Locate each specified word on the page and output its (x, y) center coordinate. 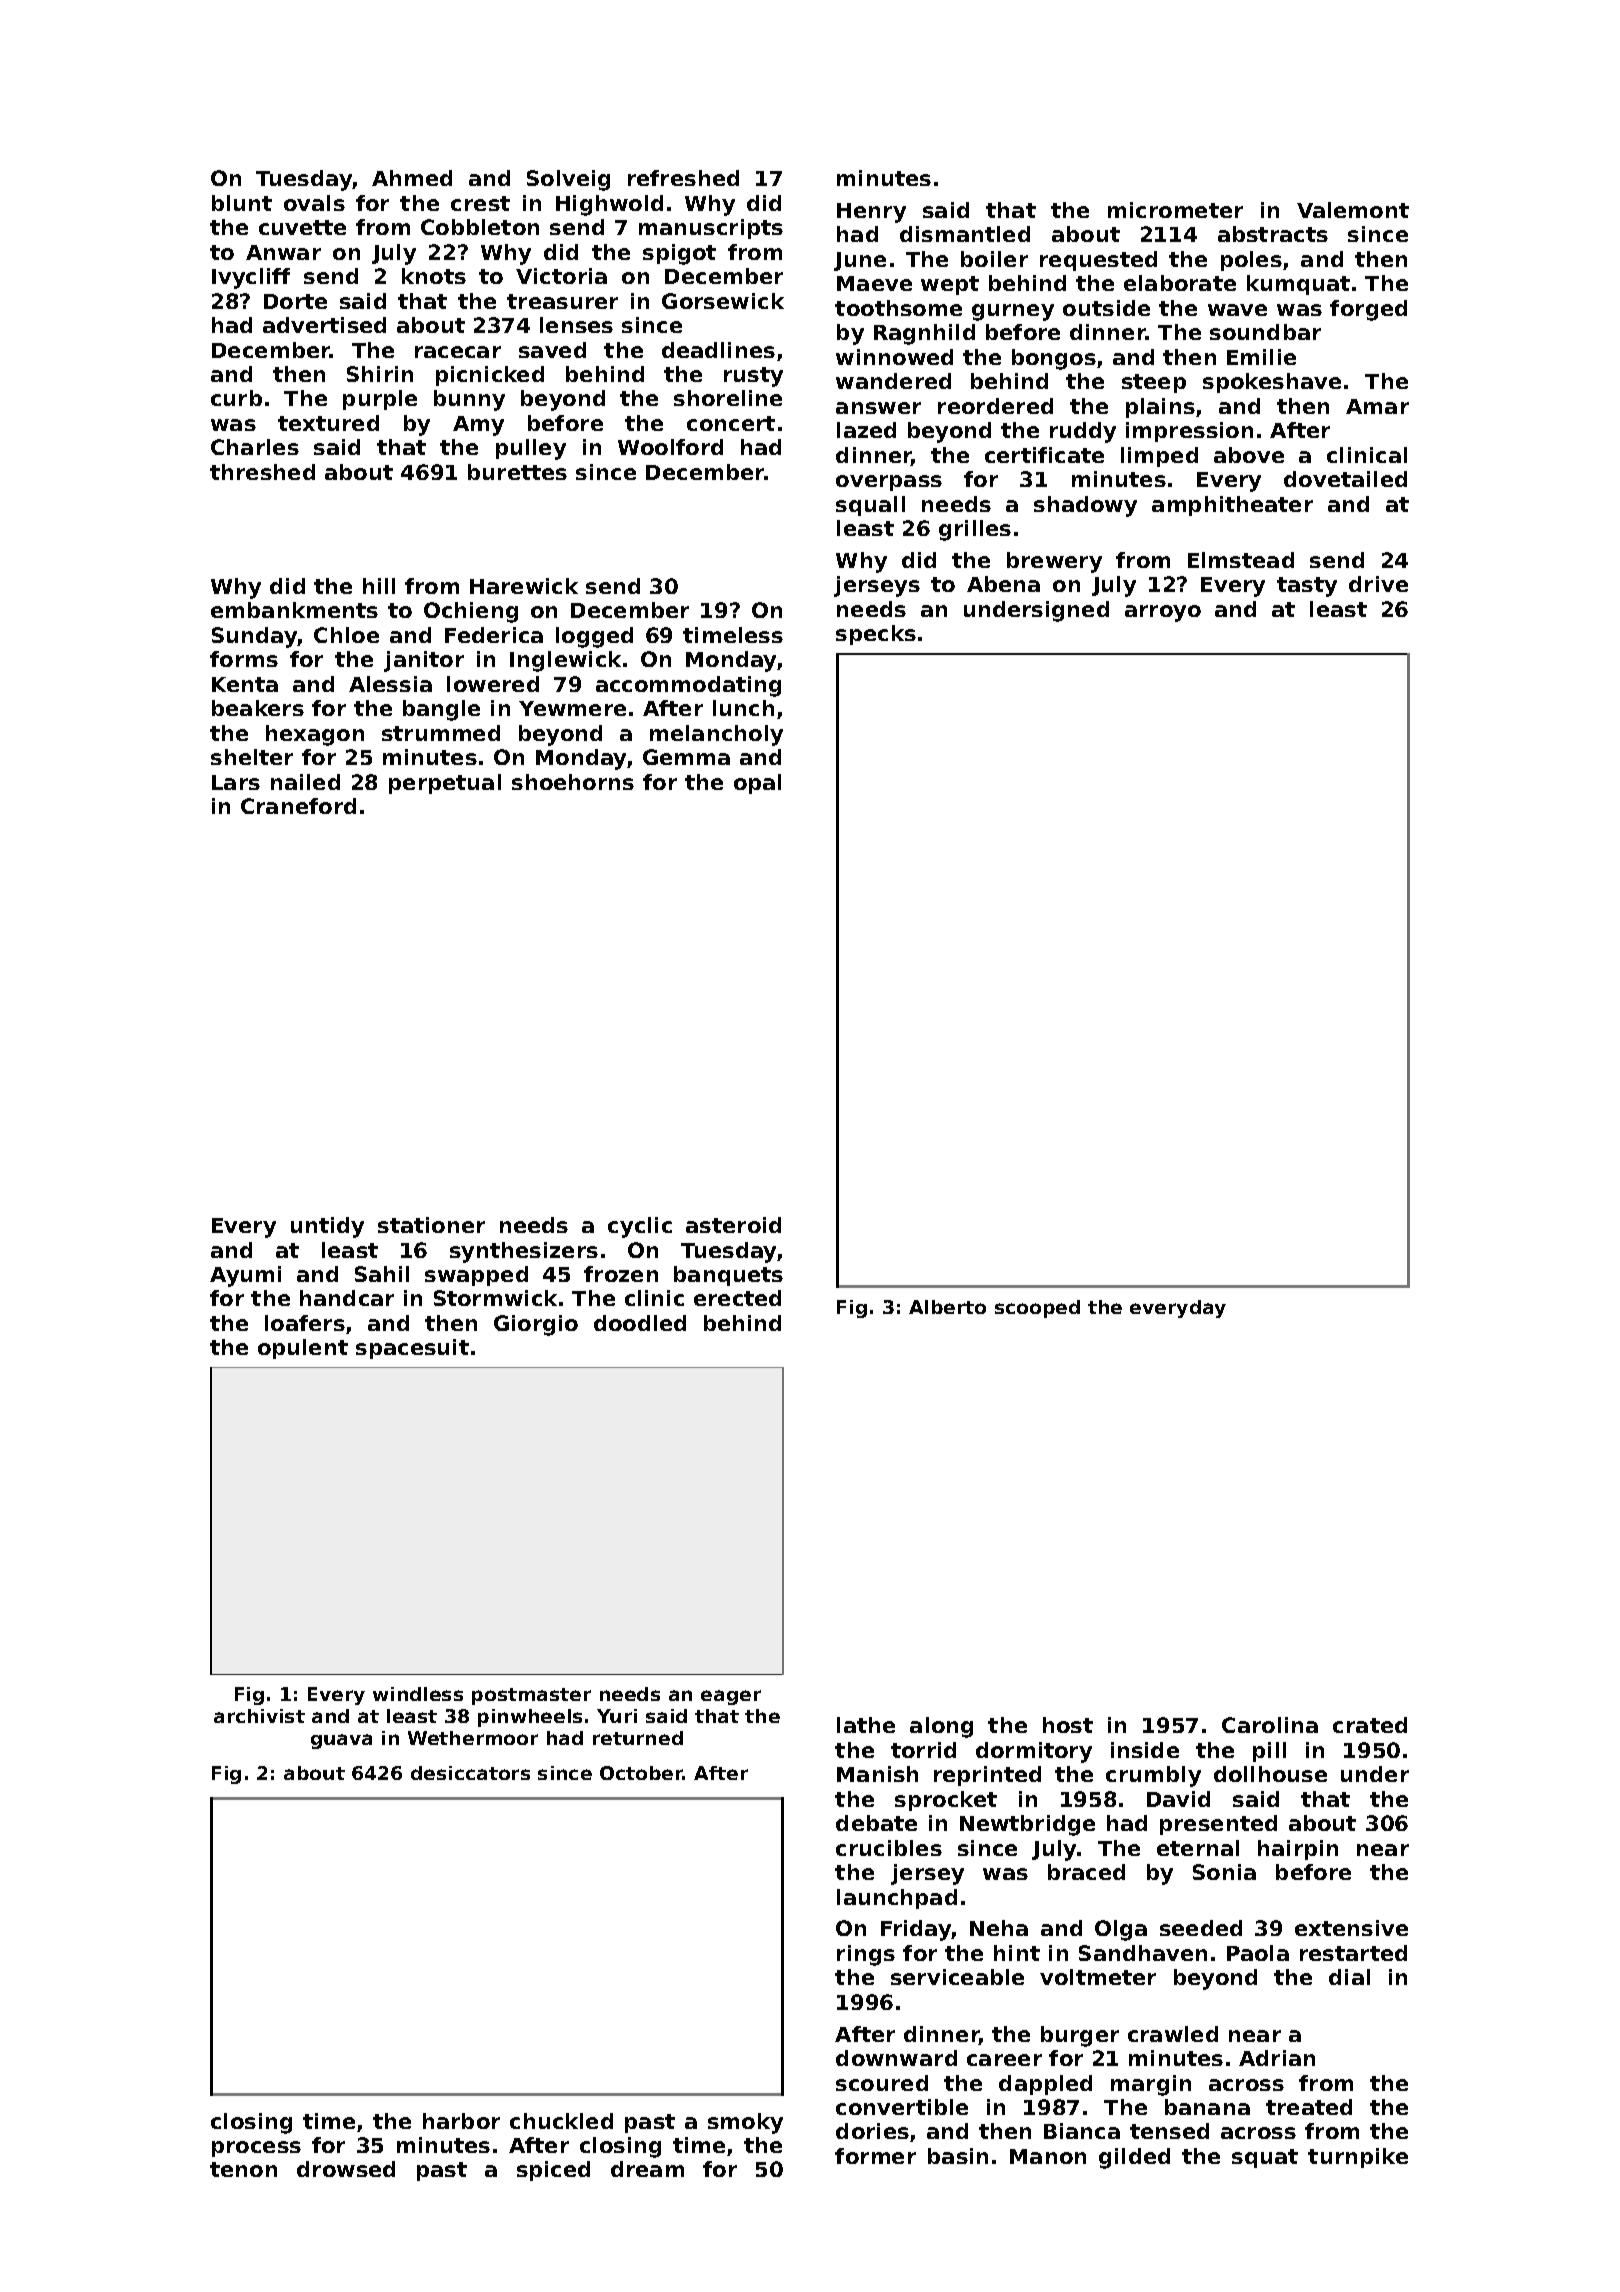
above (1249, 455)
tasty (1307, 587)
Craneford (298, 806)
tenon (243, 2169)
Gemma (686, 757)
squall (870, 506)
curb (236, 398)
